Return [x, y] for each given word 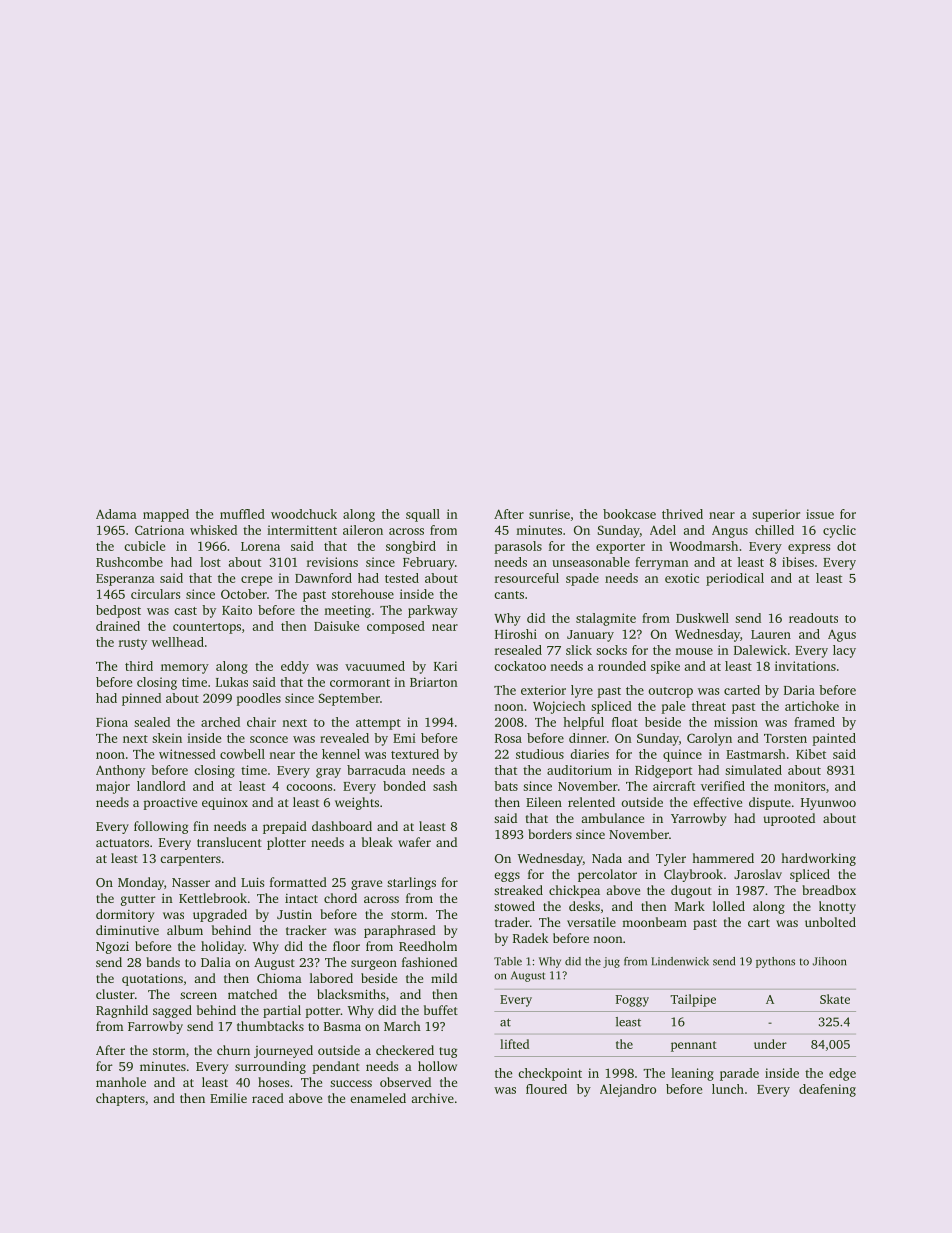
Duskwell [702, 618]
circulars [155, 594]
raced [268, 1098]
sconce [269, 739]
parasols [518, 547]
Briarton [434, 682]
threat [709, 706]
